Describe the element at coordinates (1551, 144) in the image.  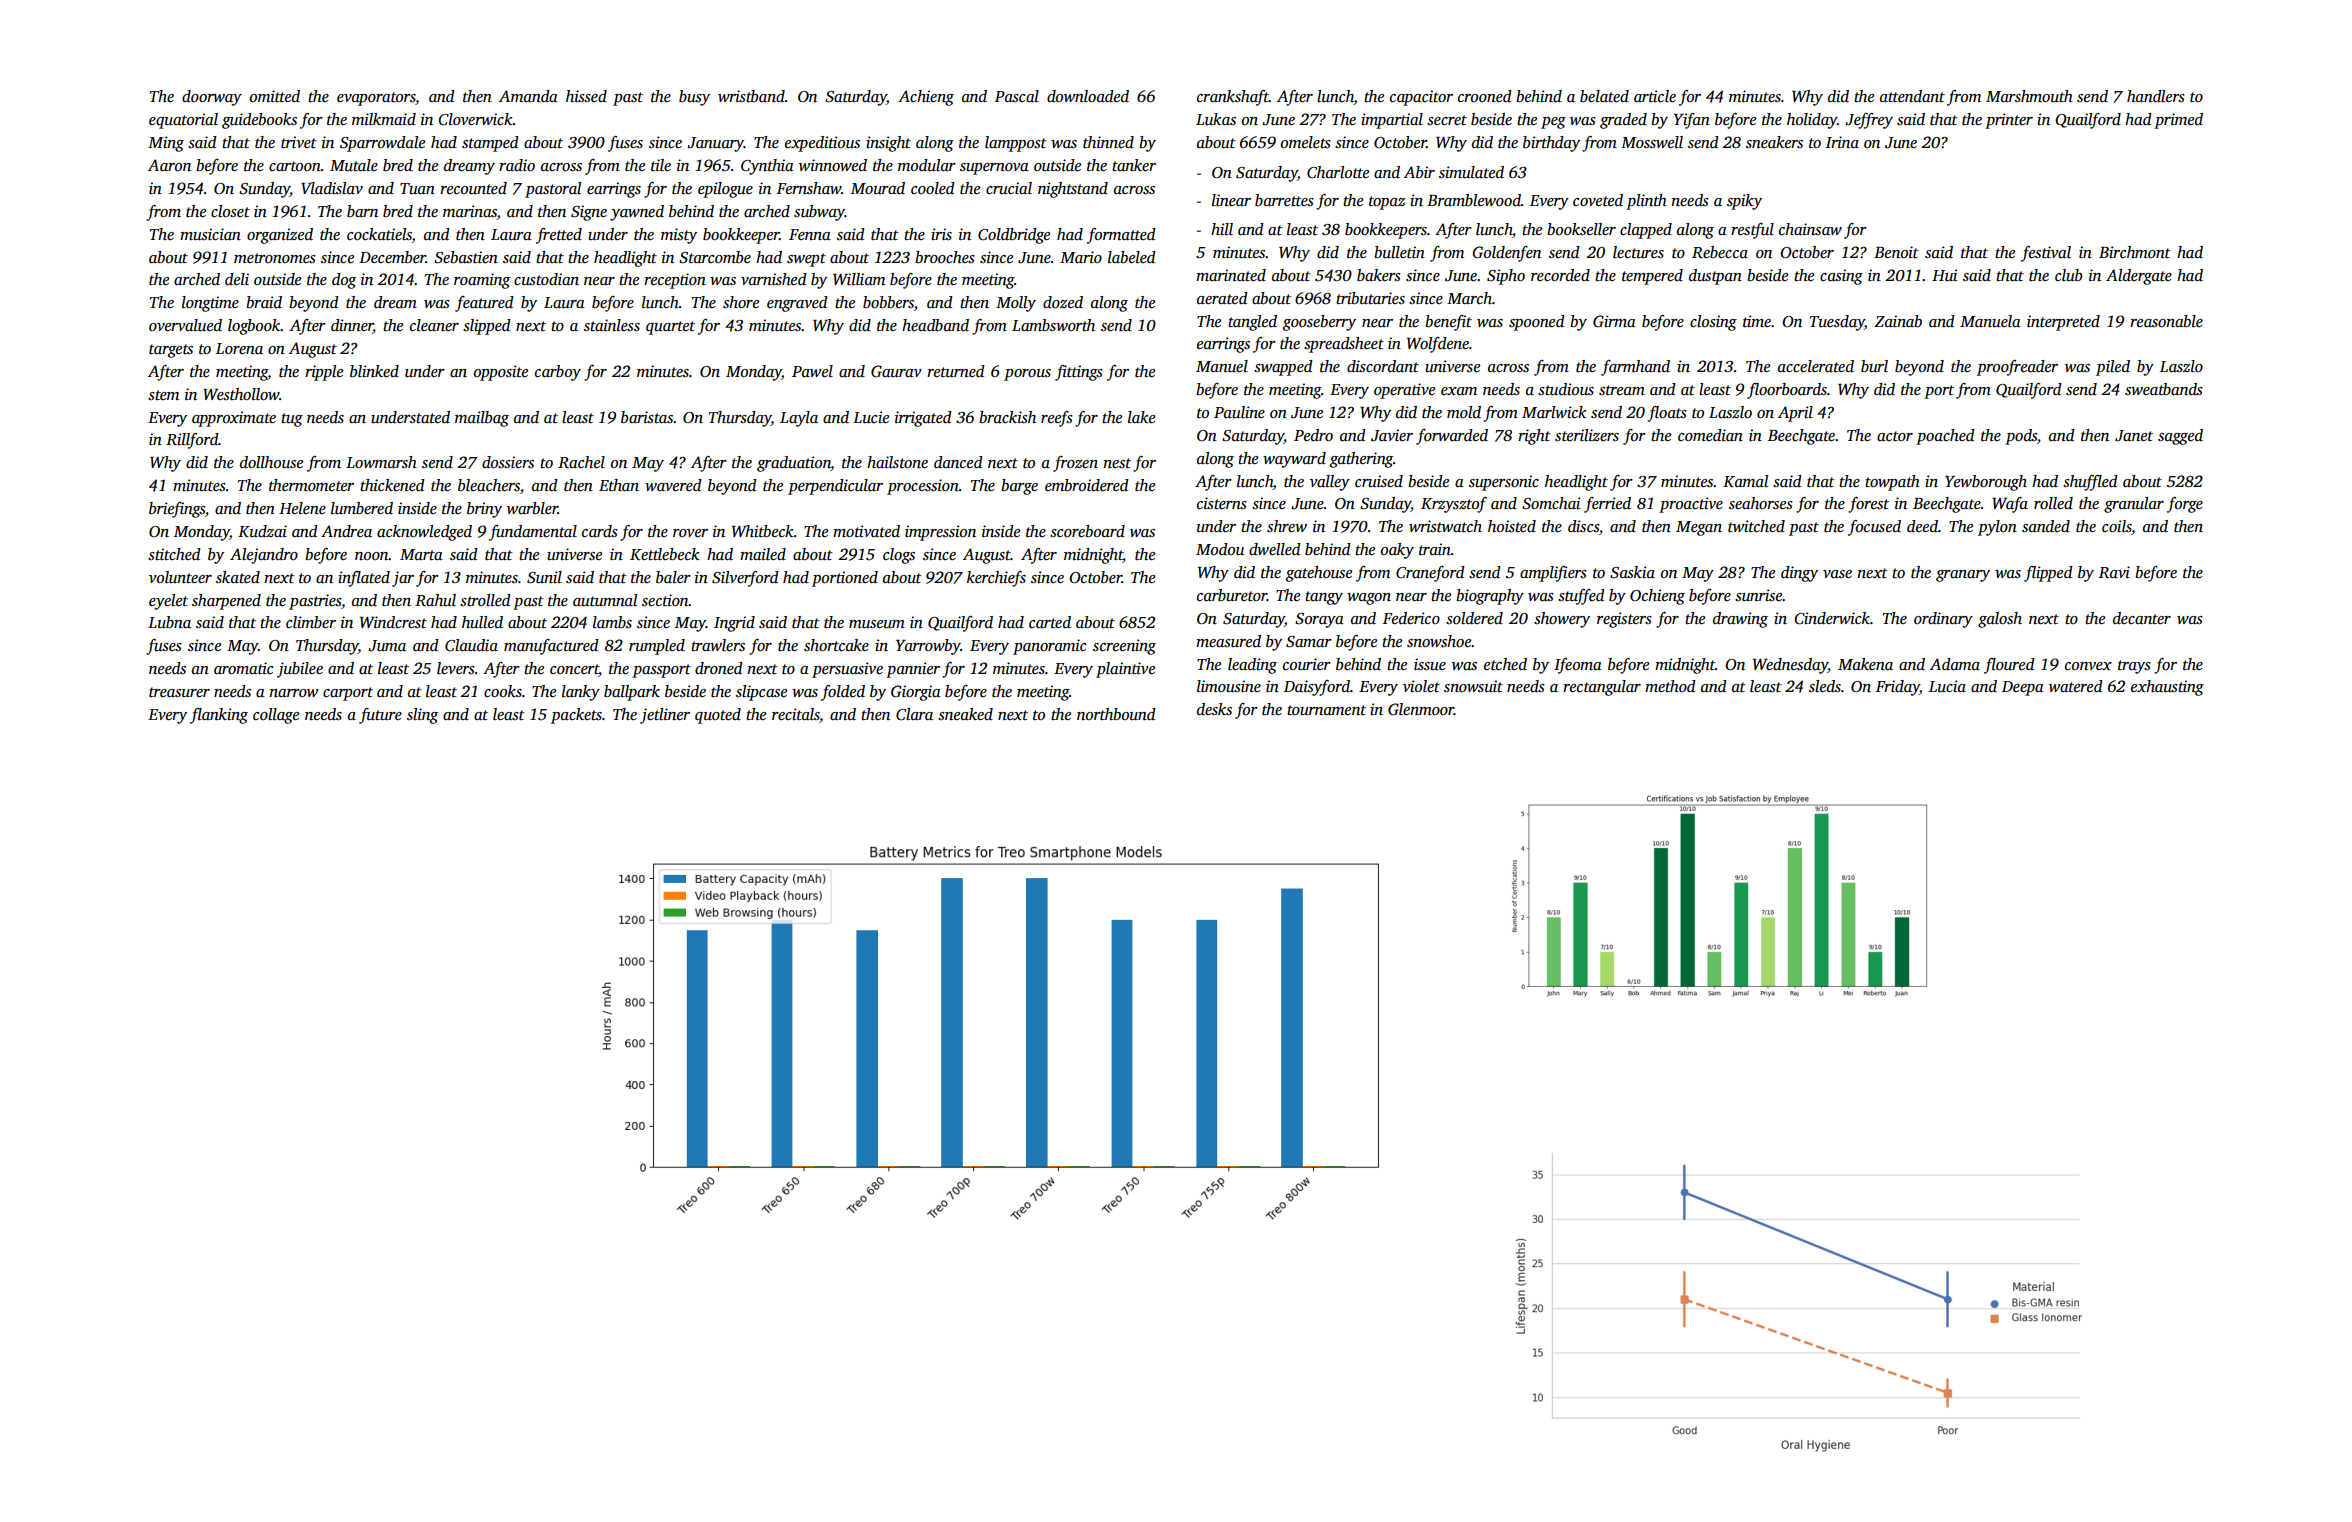
I see `birthday` at that location.
